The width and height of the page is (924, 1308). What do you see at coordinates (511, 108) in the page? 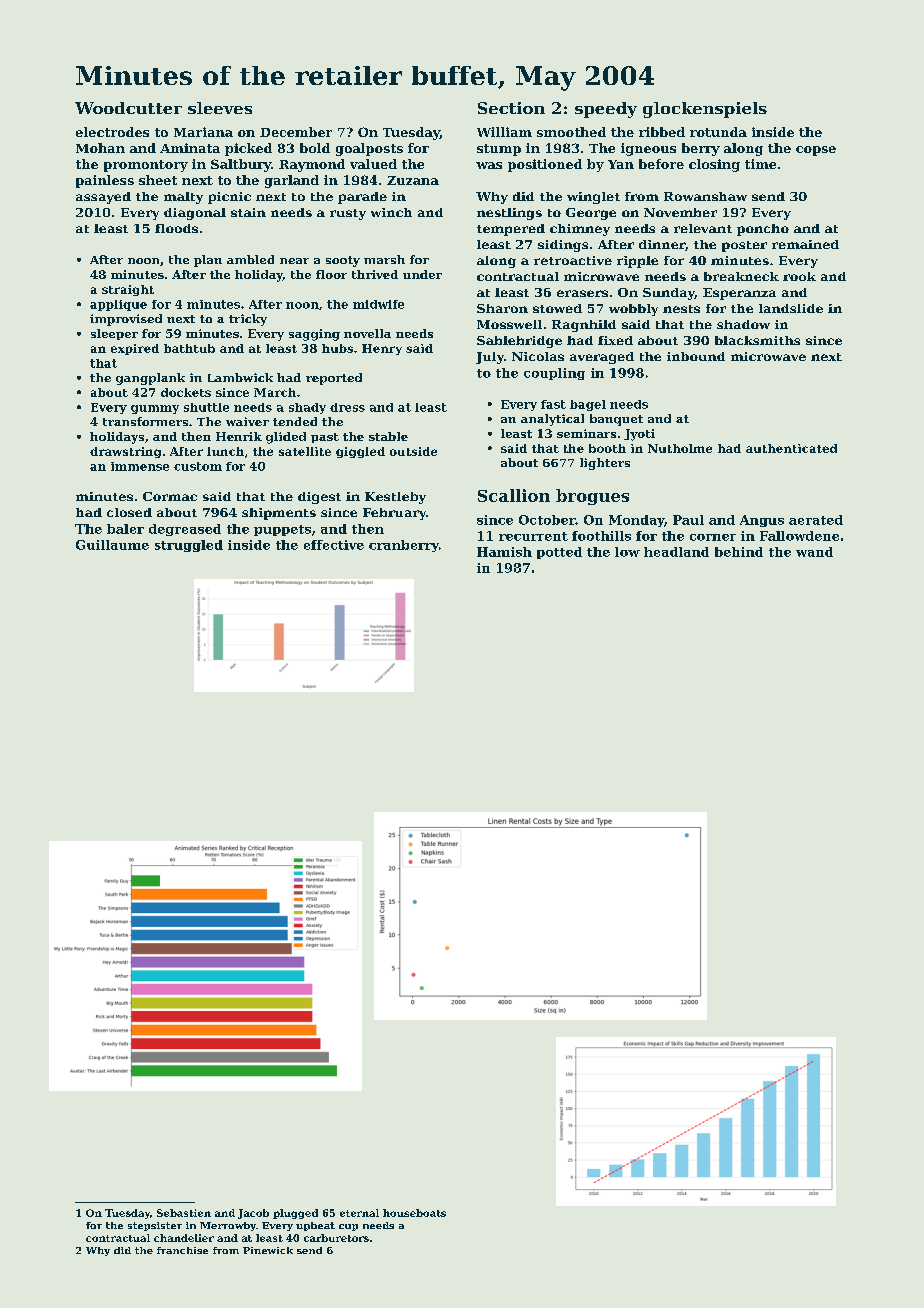
I see `Section` at bounding box center [511, 108].
